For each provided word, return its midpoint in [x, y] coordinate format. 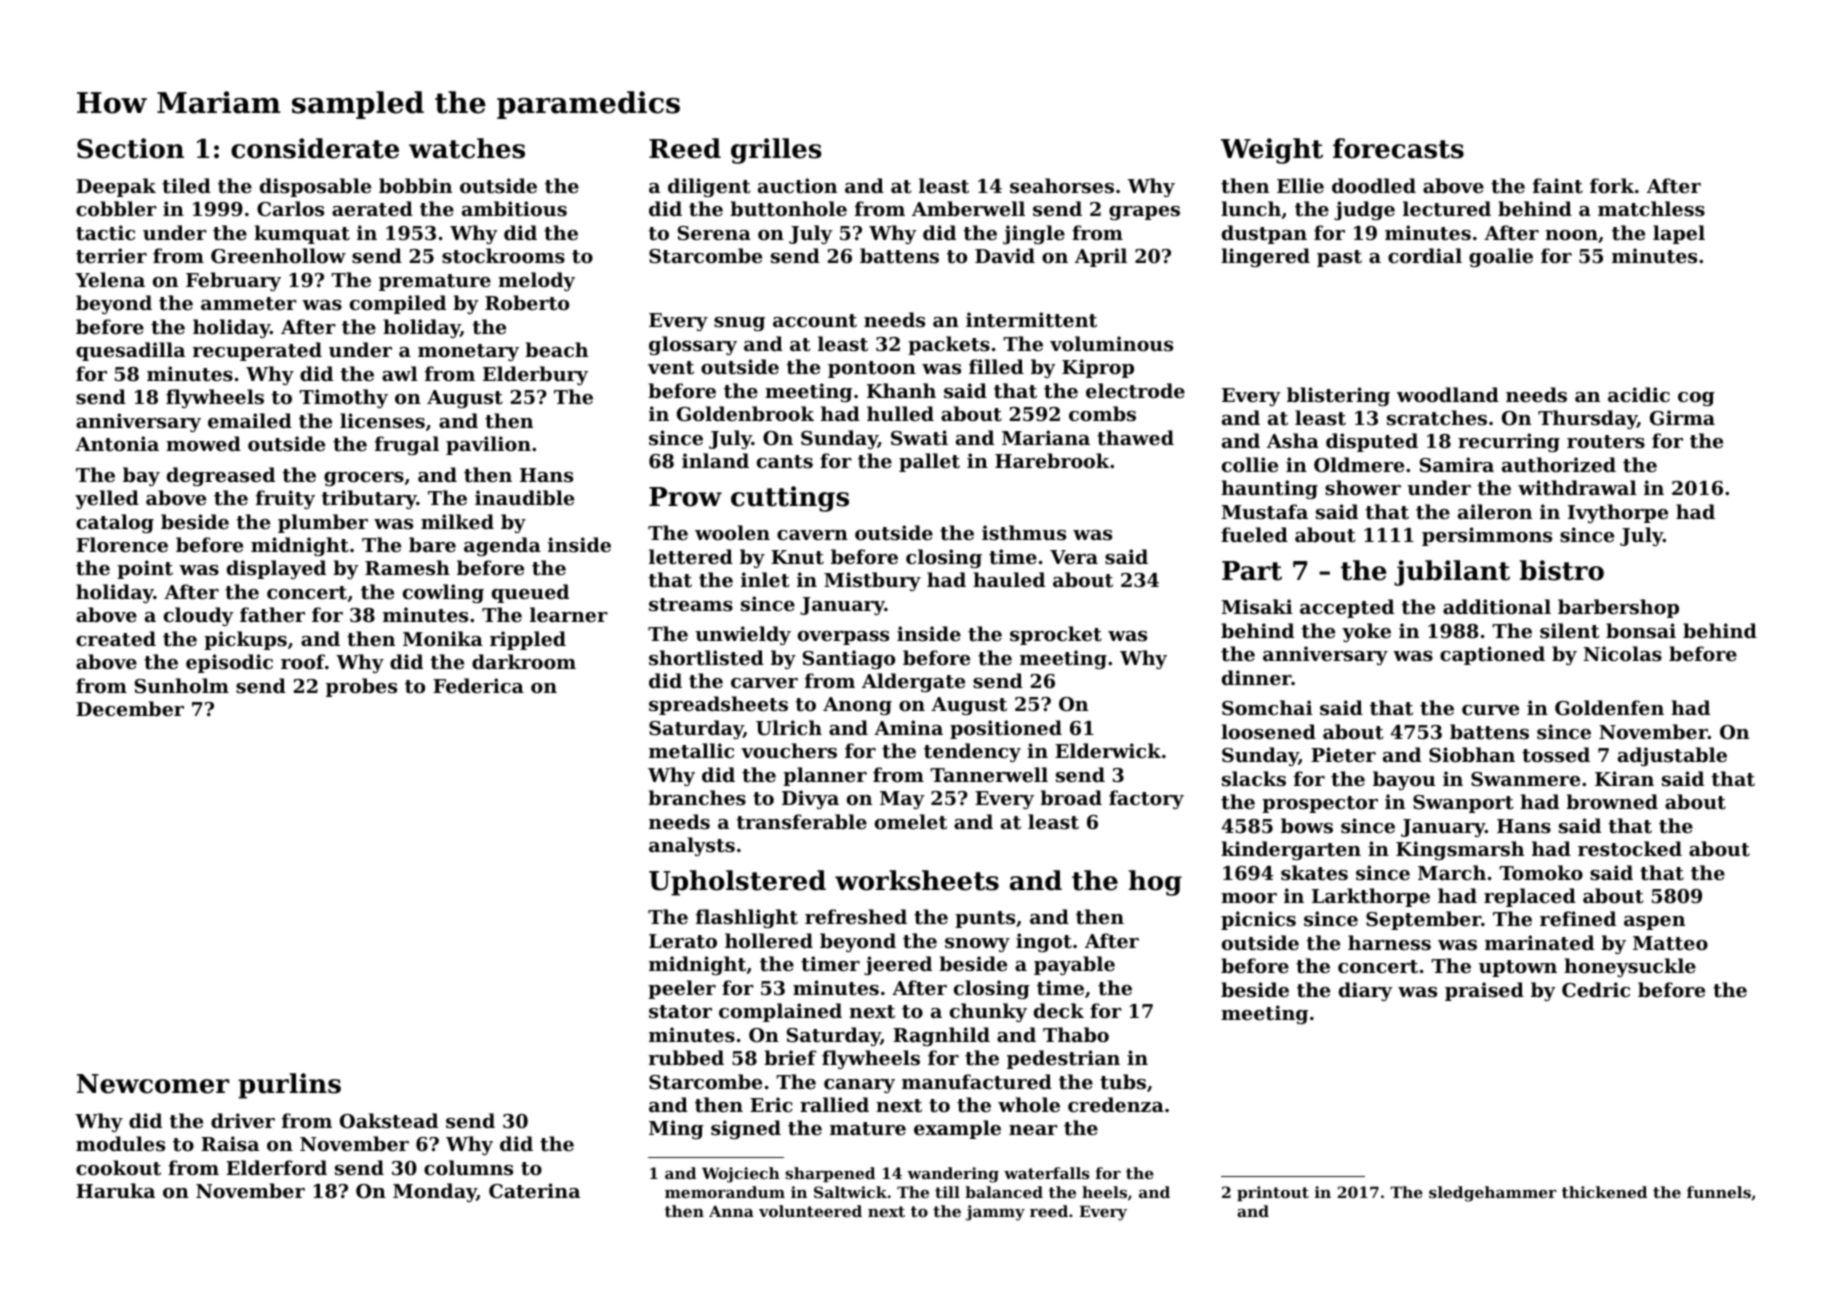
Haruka [115, 1190]
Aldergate [913, 682]
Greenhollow [278, 255]
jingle [1034, 234]
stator [680, 1012]
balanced [1004, 1192]
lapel [1679, 234]
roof [303, 661]
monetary [468, 352]
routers [1606, 442]
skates [1314, 873]
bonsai [1641, 630]
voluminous [1111, 344]
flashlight [747, 918]
